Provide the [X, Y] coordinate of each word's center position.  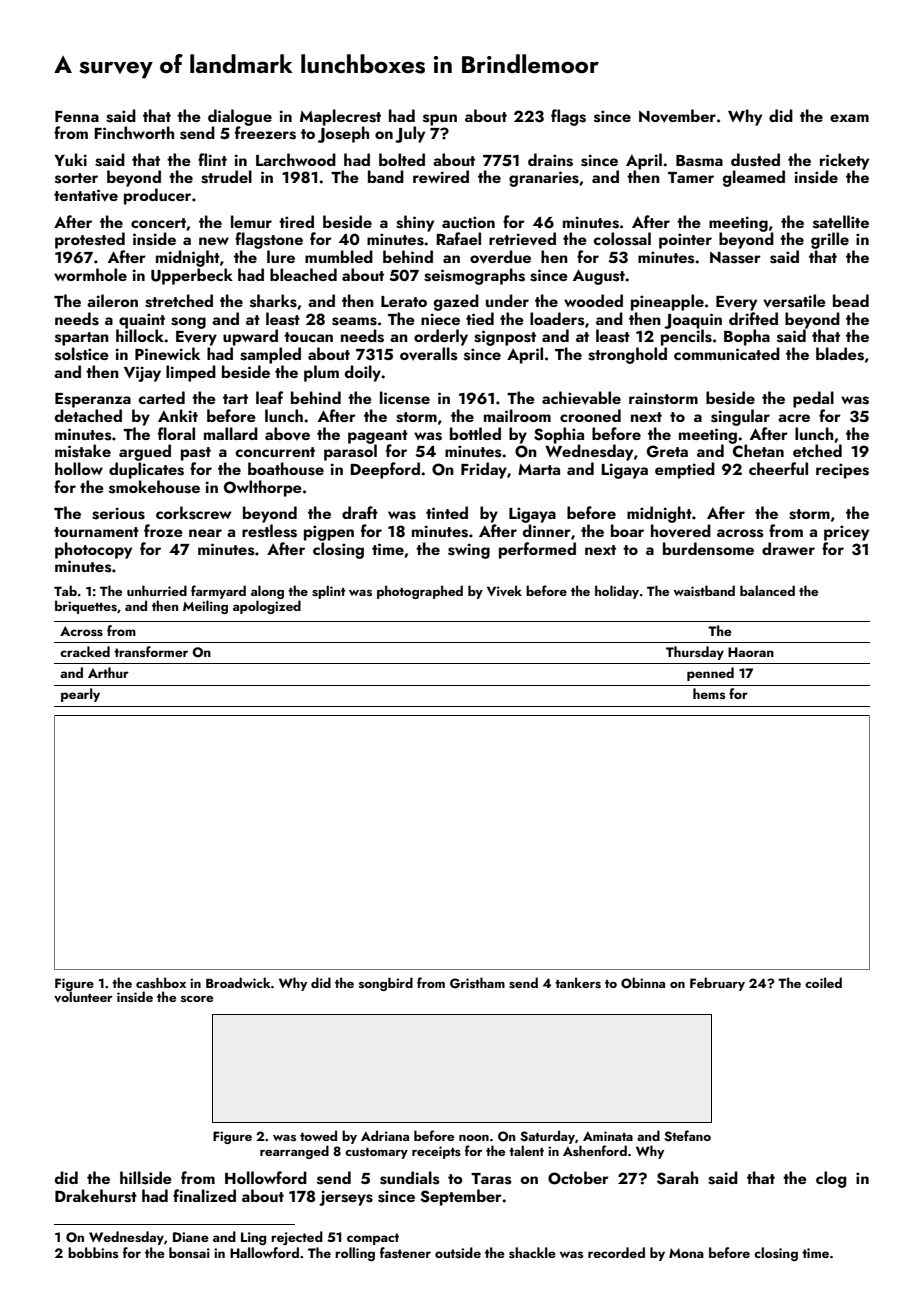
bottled [475, 433]
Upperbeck [192, 276]
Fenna [77, 116]
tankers [578, 982]
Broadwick [238, 982]
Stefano [687, 1136]
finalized [204, 1195]
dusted [755, 160]
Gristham [477, 983]
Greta [667, 451]
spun [440, 120]
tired [296, 221]
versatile [794, 301]
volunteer [83, 997]
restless [269, 531]
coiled [823, 982]
